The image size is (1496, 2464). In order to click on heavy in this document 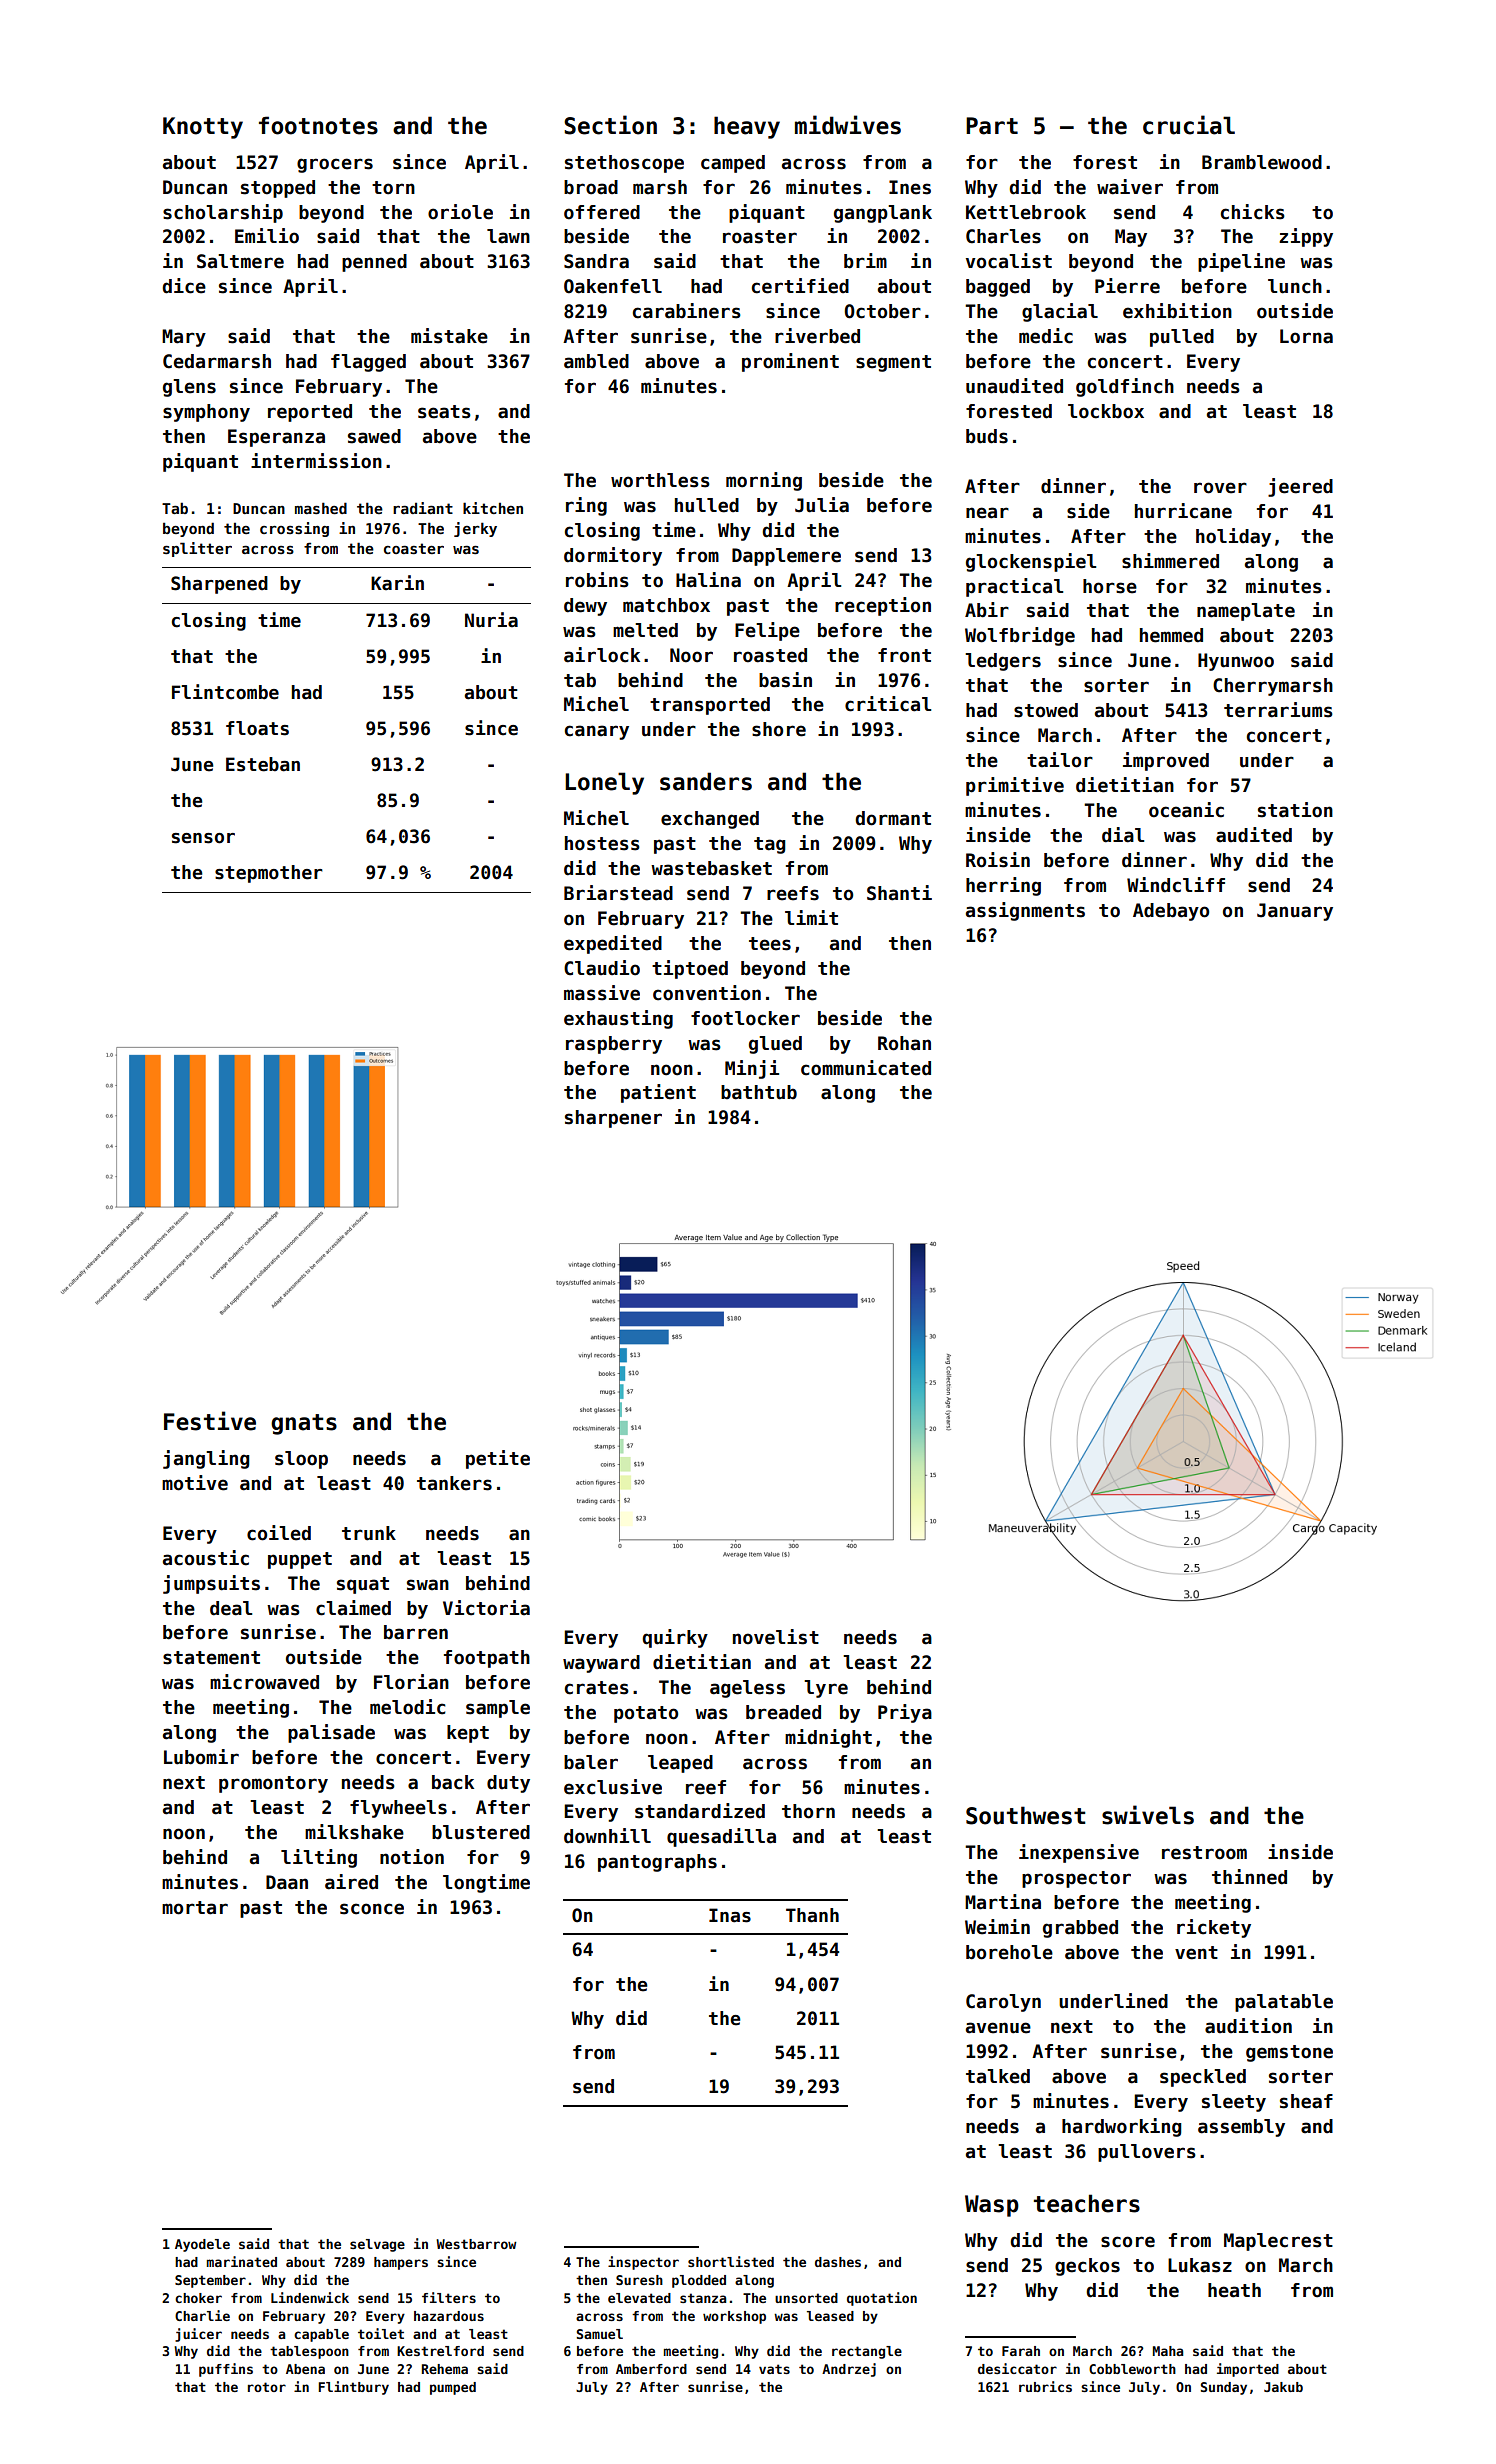, I will do `click(747, 127)`.
